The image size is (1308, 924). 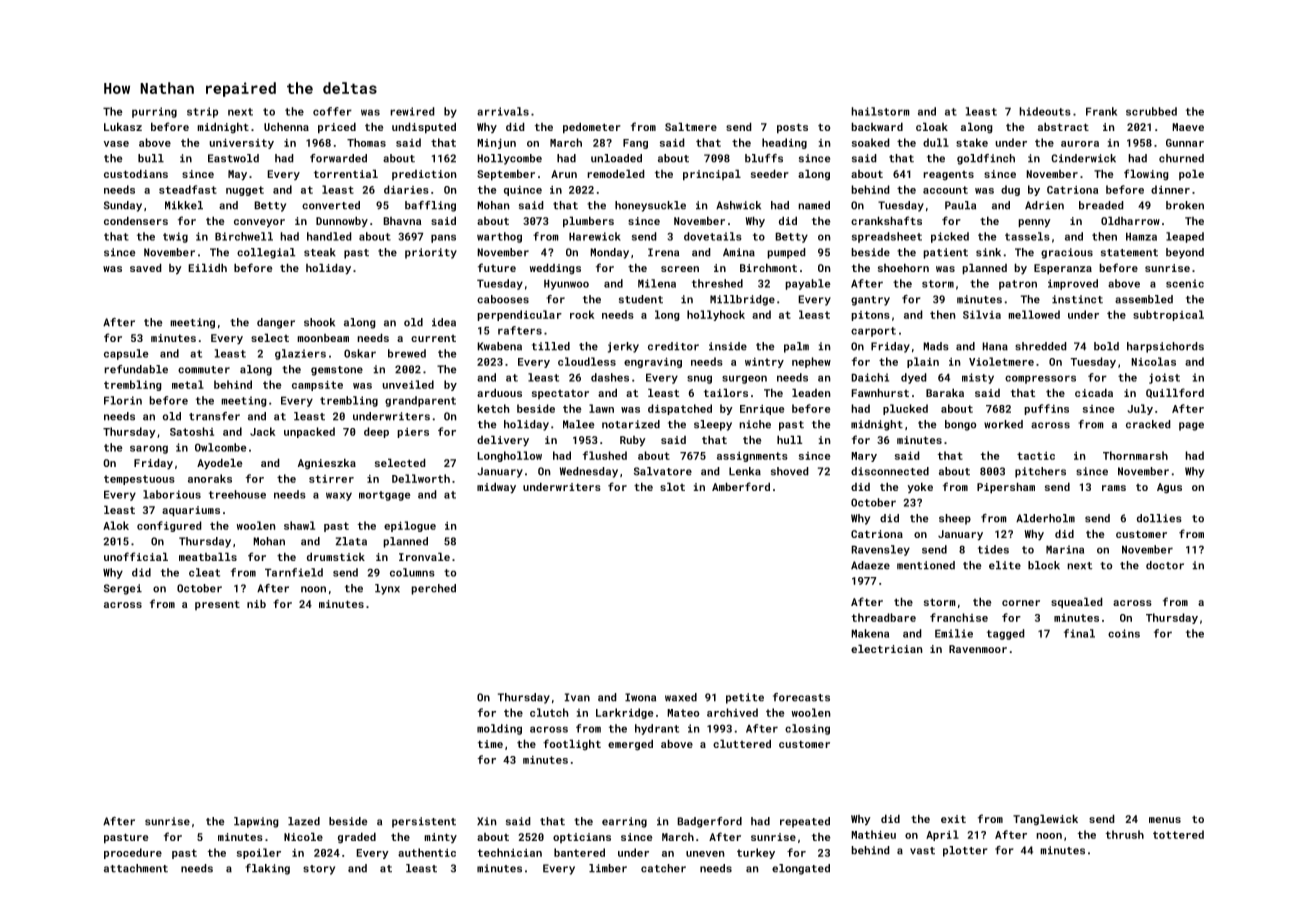 What do you see at coordinates (259, 853) in the document?
I see `spoiler` at bounding box center [259, 853].
